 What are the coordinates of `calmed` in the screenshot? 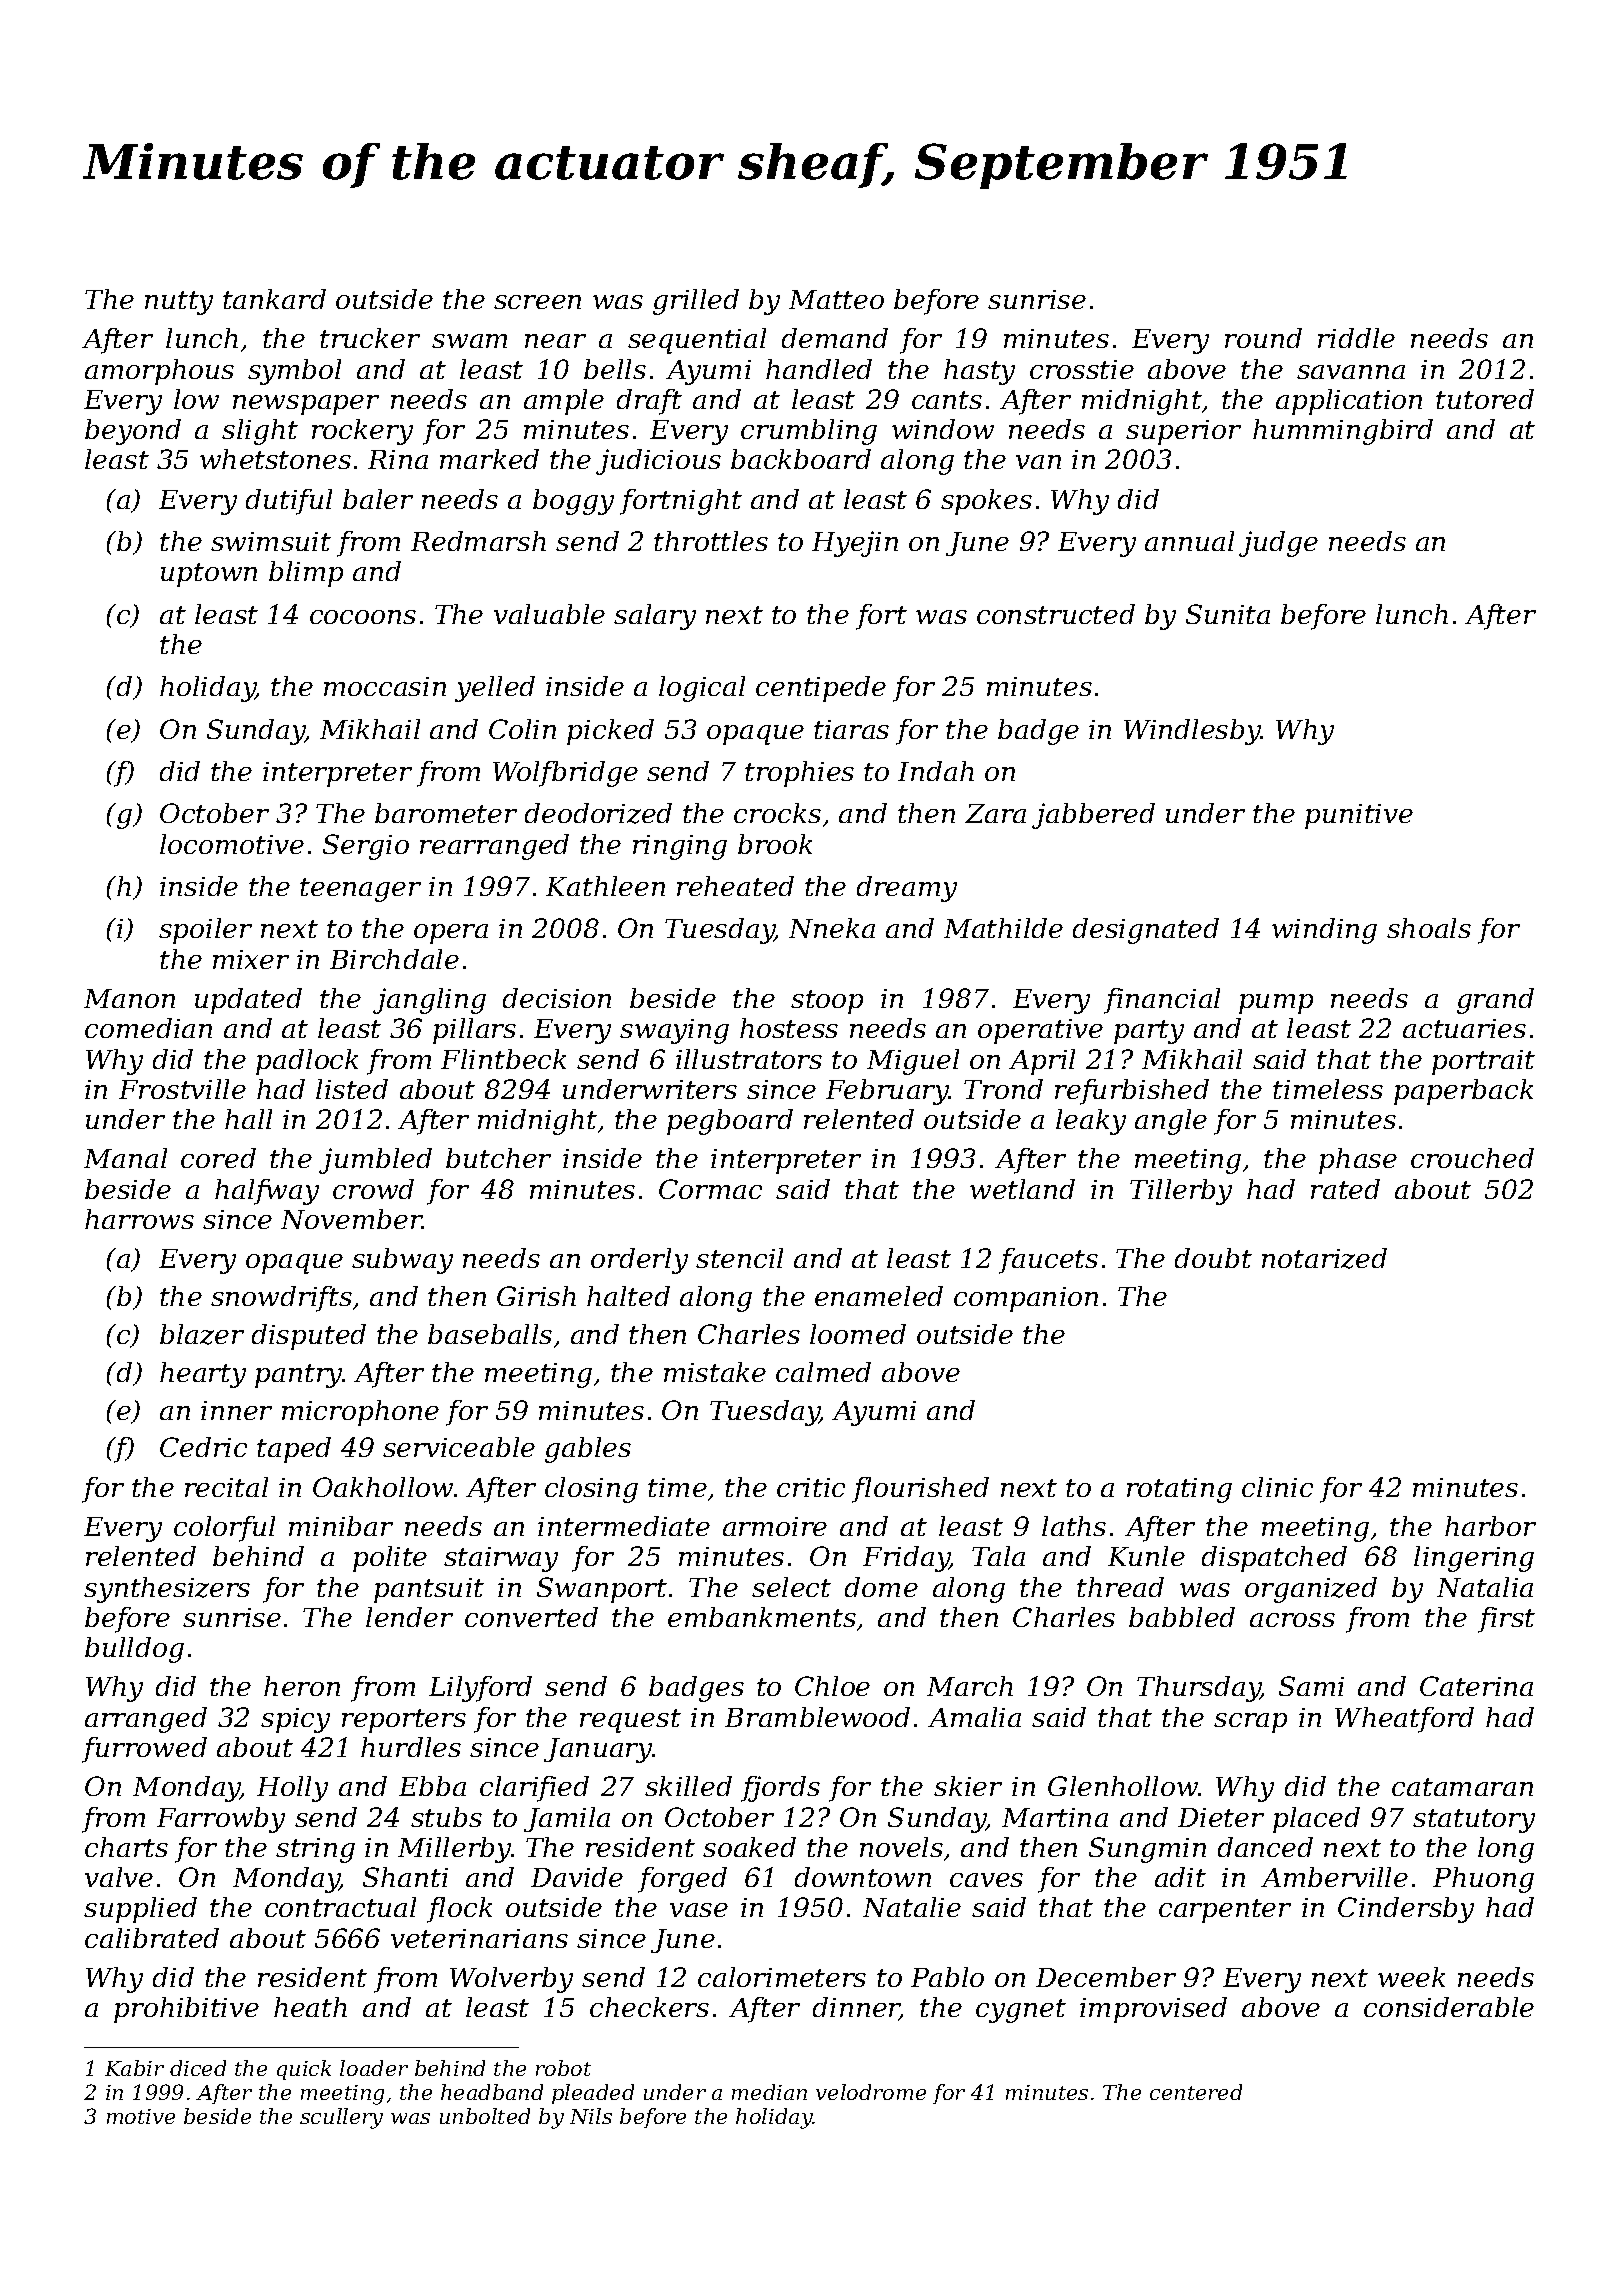 It's located at (823, 1372).
